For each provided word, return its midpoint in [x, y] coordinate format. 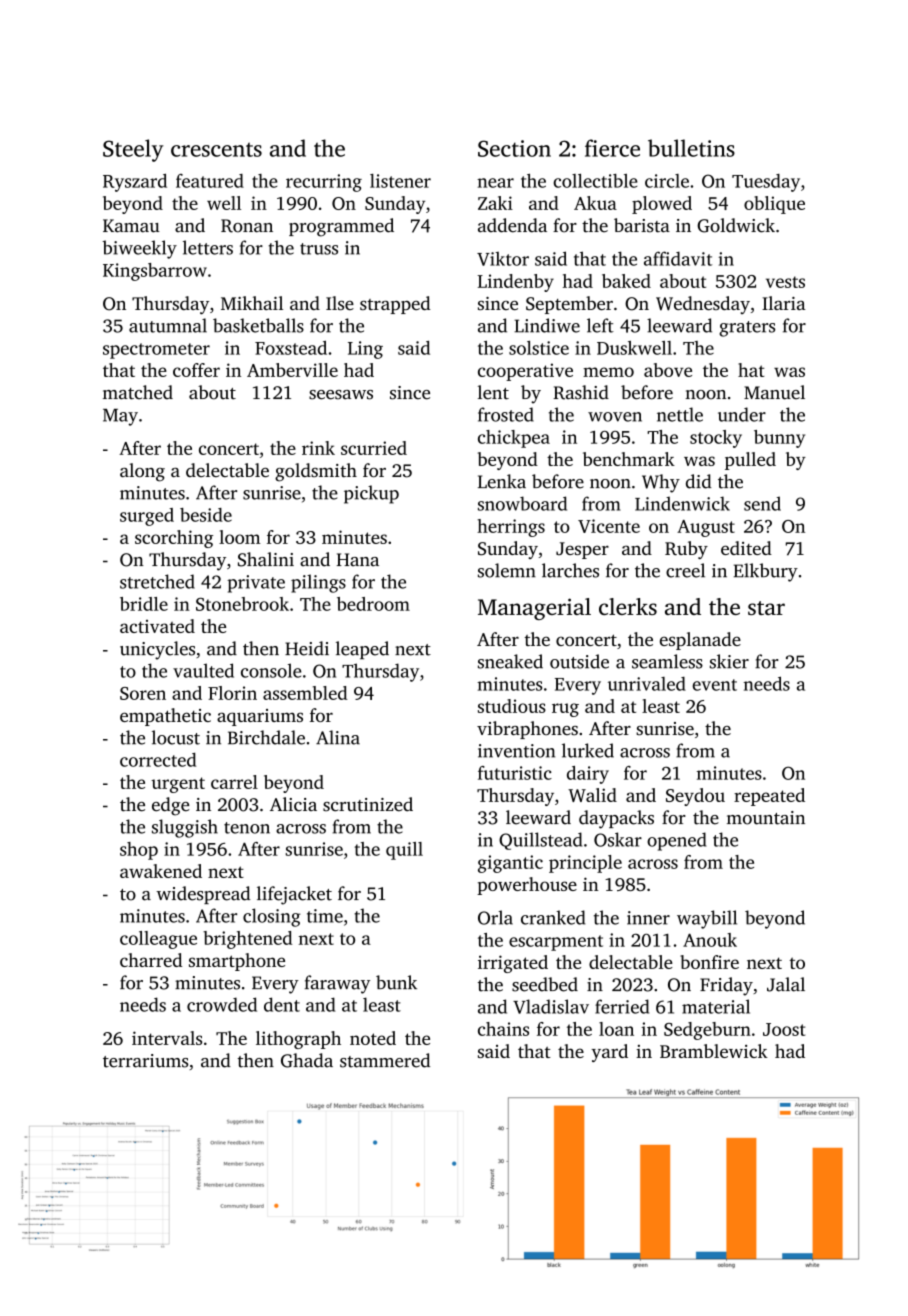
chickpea [514, 439]
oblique [774, 205]
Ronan [247, 226]
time [325, 916]
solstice [539, 348]
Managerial [534, 609]
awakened [161, 871]
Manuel [774, 392]
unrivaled [647, 684]
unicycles [157, 650]
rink [318, 448]
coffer [196, 370]
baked [626, 281]
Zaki [495, 203]
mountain [766, 818]
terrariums [146, 1061]
